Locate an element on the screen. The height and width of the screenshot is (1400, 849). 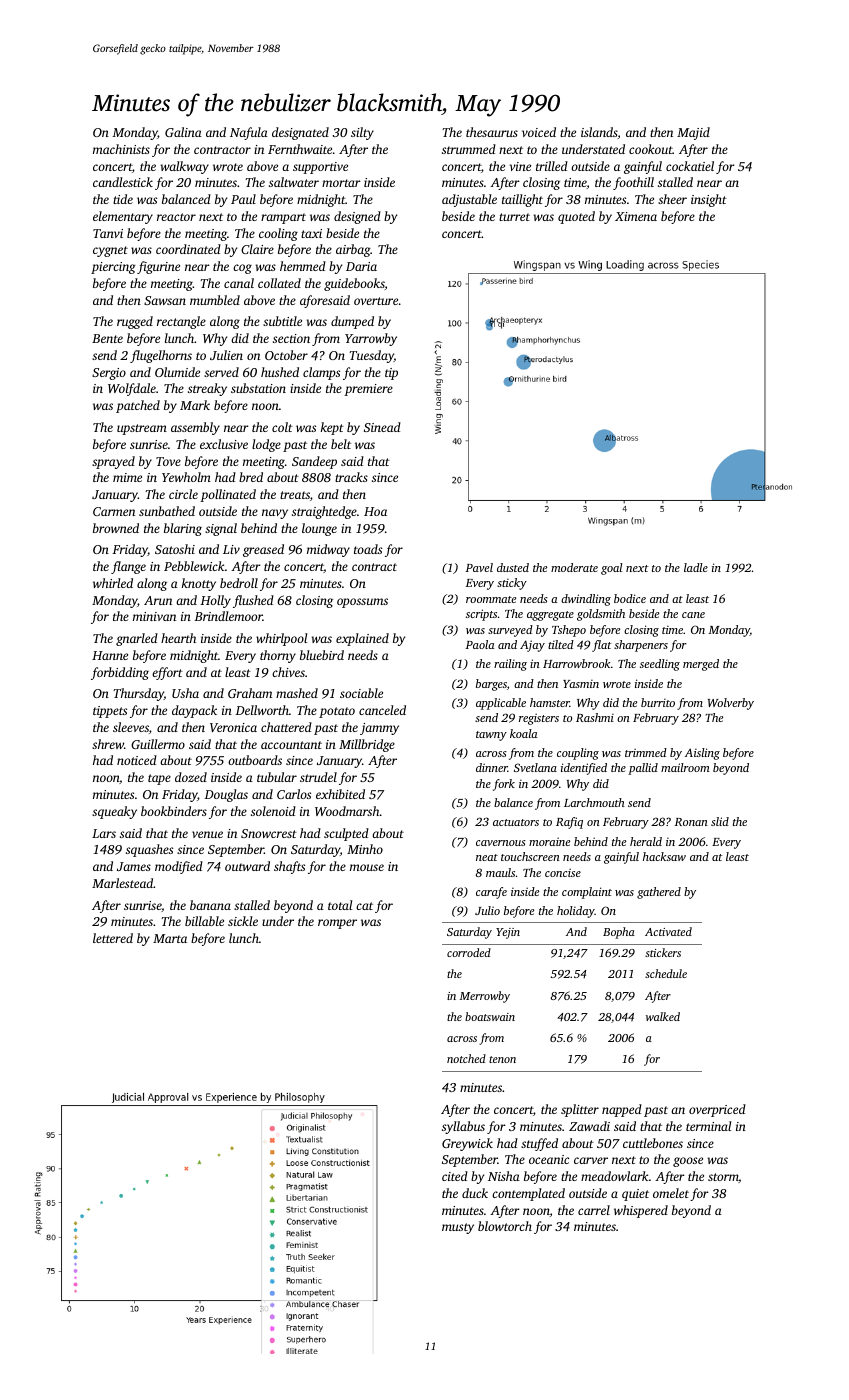
machinists is located at coordinates (121, 149).
